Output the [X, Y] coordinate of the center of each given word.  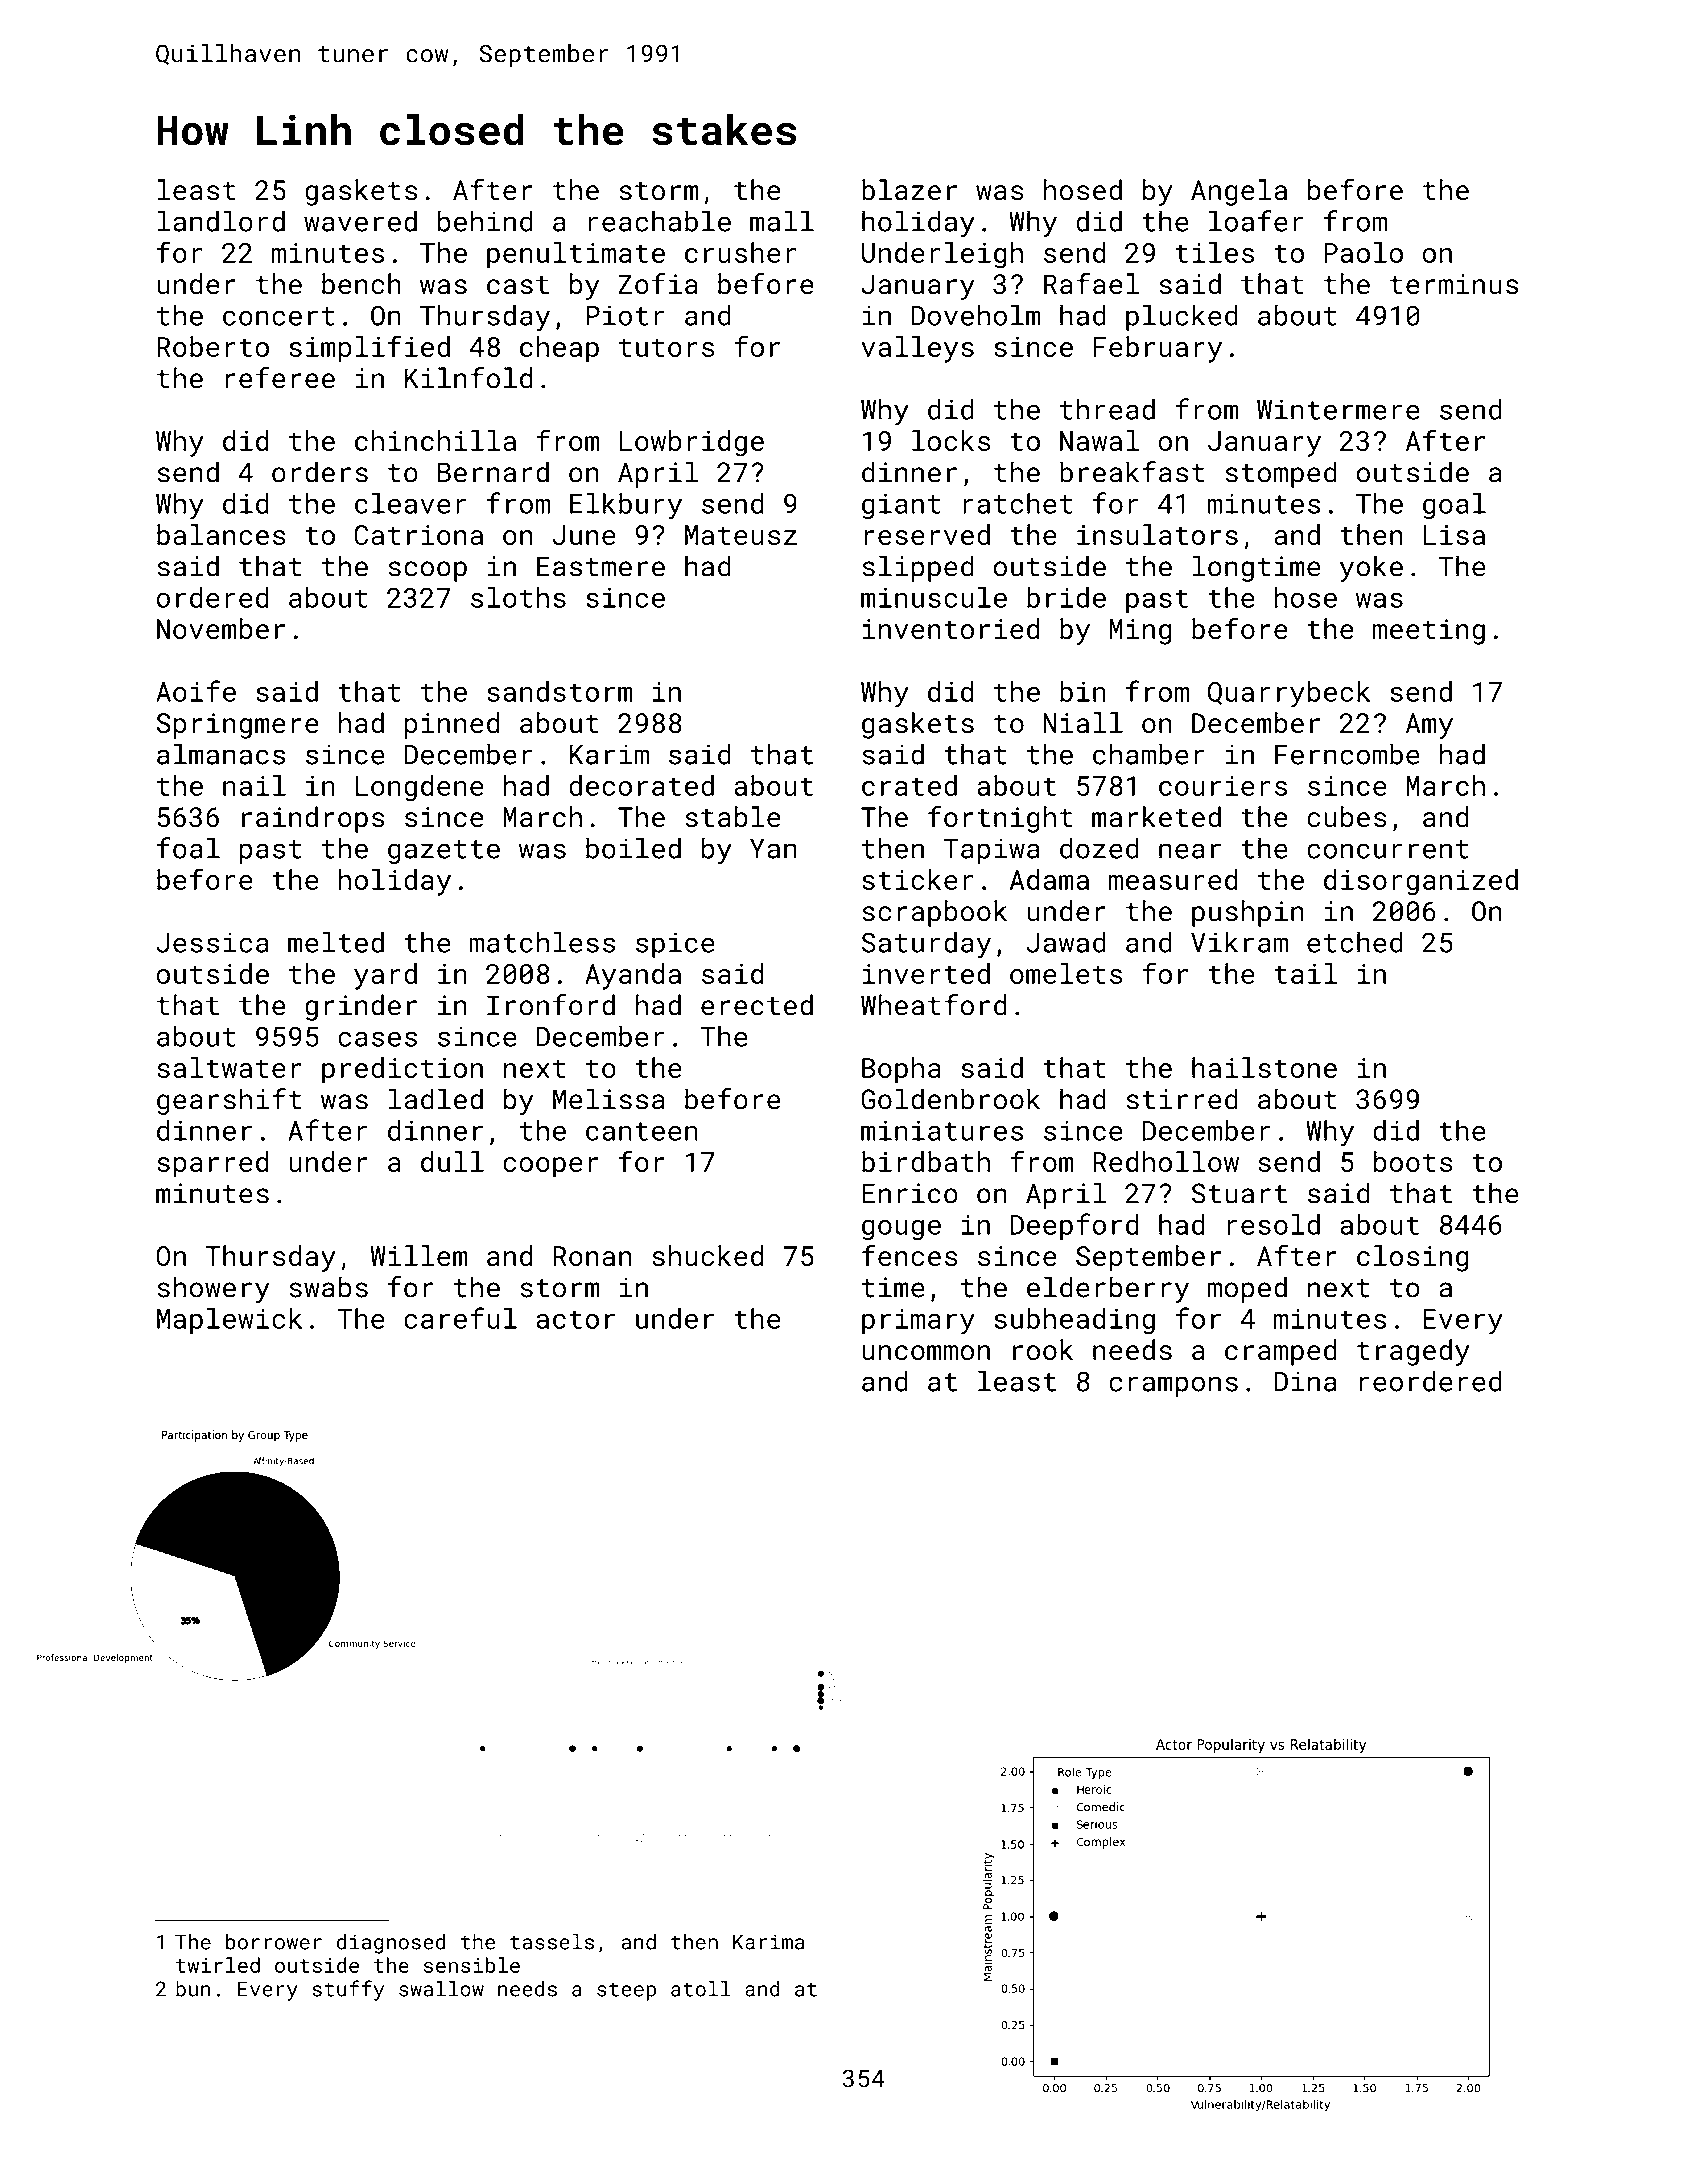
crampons [1173, 1386]
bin [1083, 691]
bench [361, 284]
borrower [274, 1942]
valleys [917, 349]
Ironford [551, 1005]
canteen [642, 1131]
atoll [701, 1989]
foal [188, 848]
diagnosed [391, 1944]
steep [626, 1992]
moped [1247, 1289]
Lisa [1454, 535]
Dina [1305, 1381]
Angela [1239, 192]
